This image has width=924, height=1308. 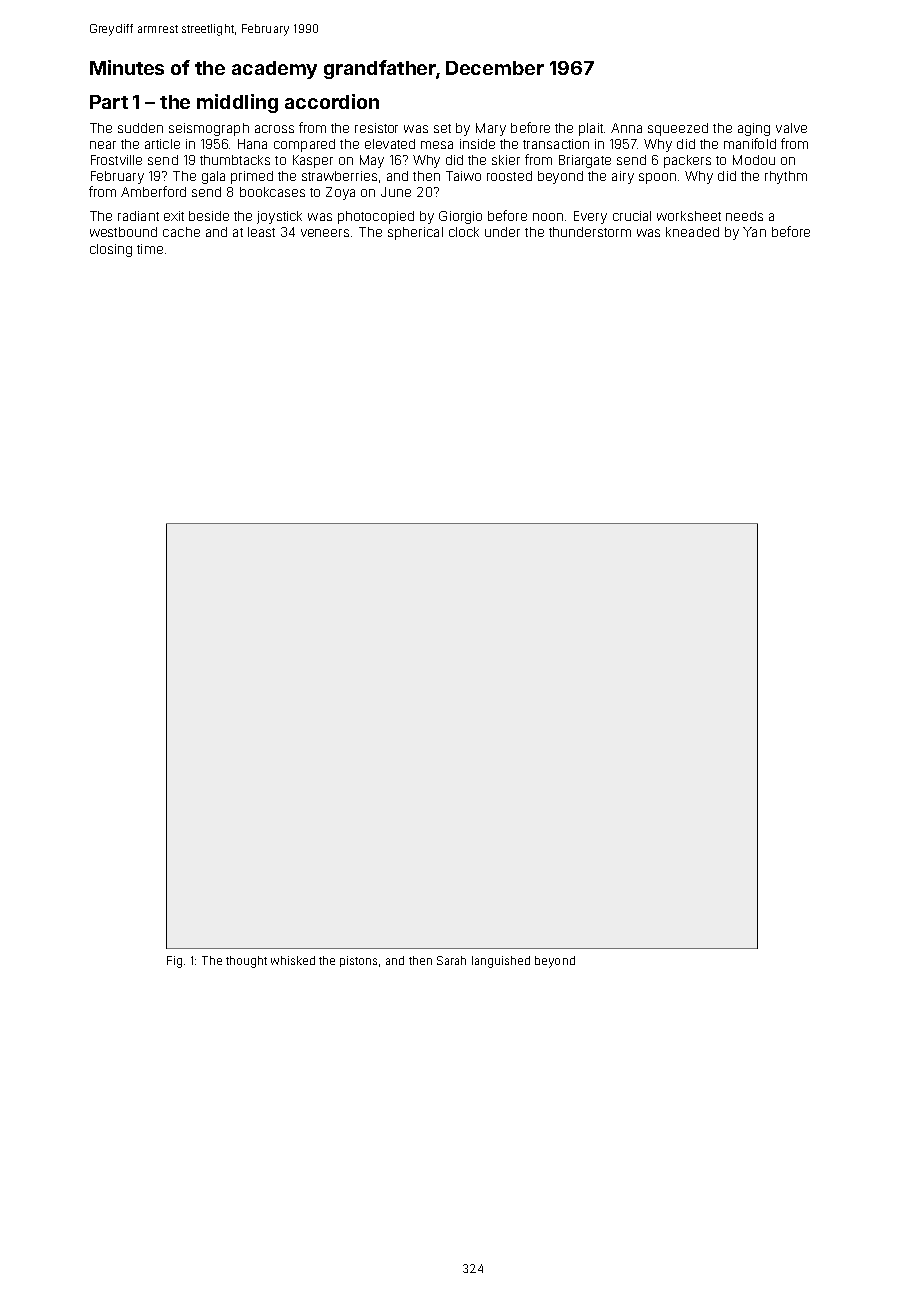 I want to click on languished, so click(x=501, y=962).
